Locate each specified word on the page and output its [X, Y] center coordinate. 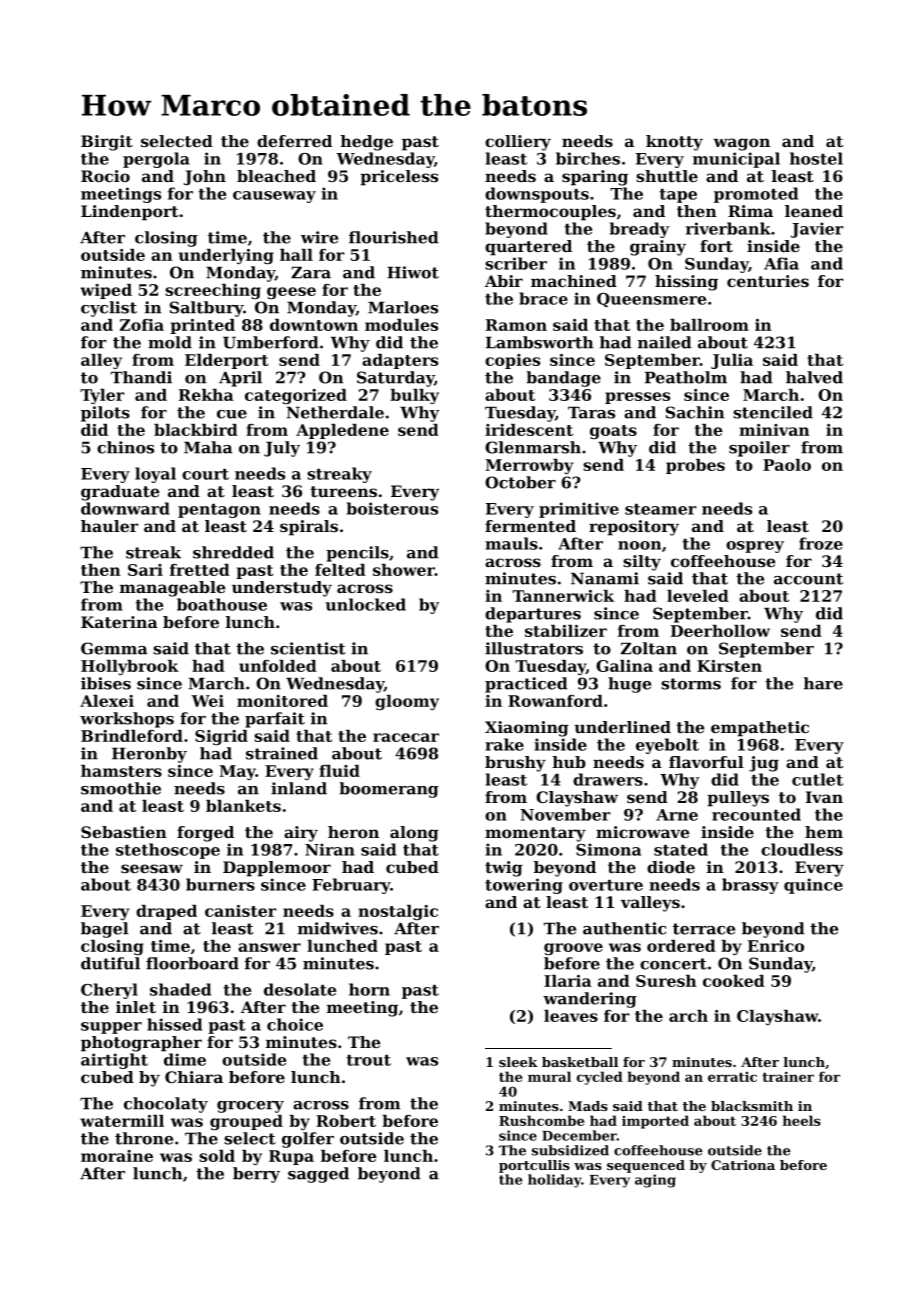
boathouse [222, 604]
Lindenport [130, 213]
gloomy [407, 702]
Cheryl [109, 991]
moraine [117, 1156]
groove [573, 949]
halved [814, 377]
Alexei [107, 701]
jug [764, 764]
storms [691, 684]
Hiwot [413, 272]
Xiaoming [527, 729]
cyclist [109, 309]
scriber [516, 263]
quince [813, 886]
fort [716, 246]
